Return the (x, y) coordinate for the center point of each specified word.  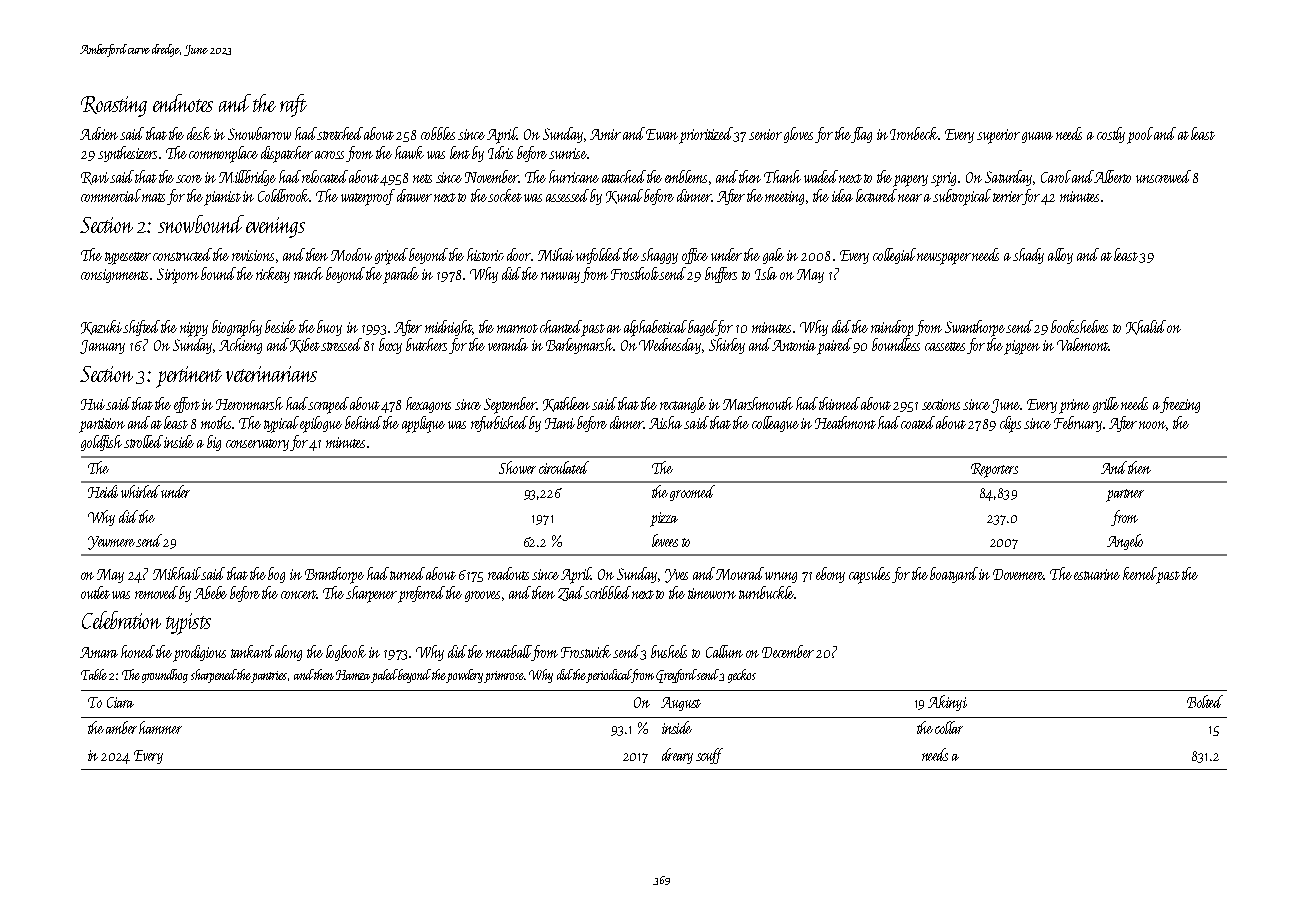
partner (1125, 495)
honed (138, 651)
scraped (329, 405)
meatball (508, 651)
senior (765, 134)
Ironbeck (914, 133)
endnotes (183, 103)
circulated (564, 467)
